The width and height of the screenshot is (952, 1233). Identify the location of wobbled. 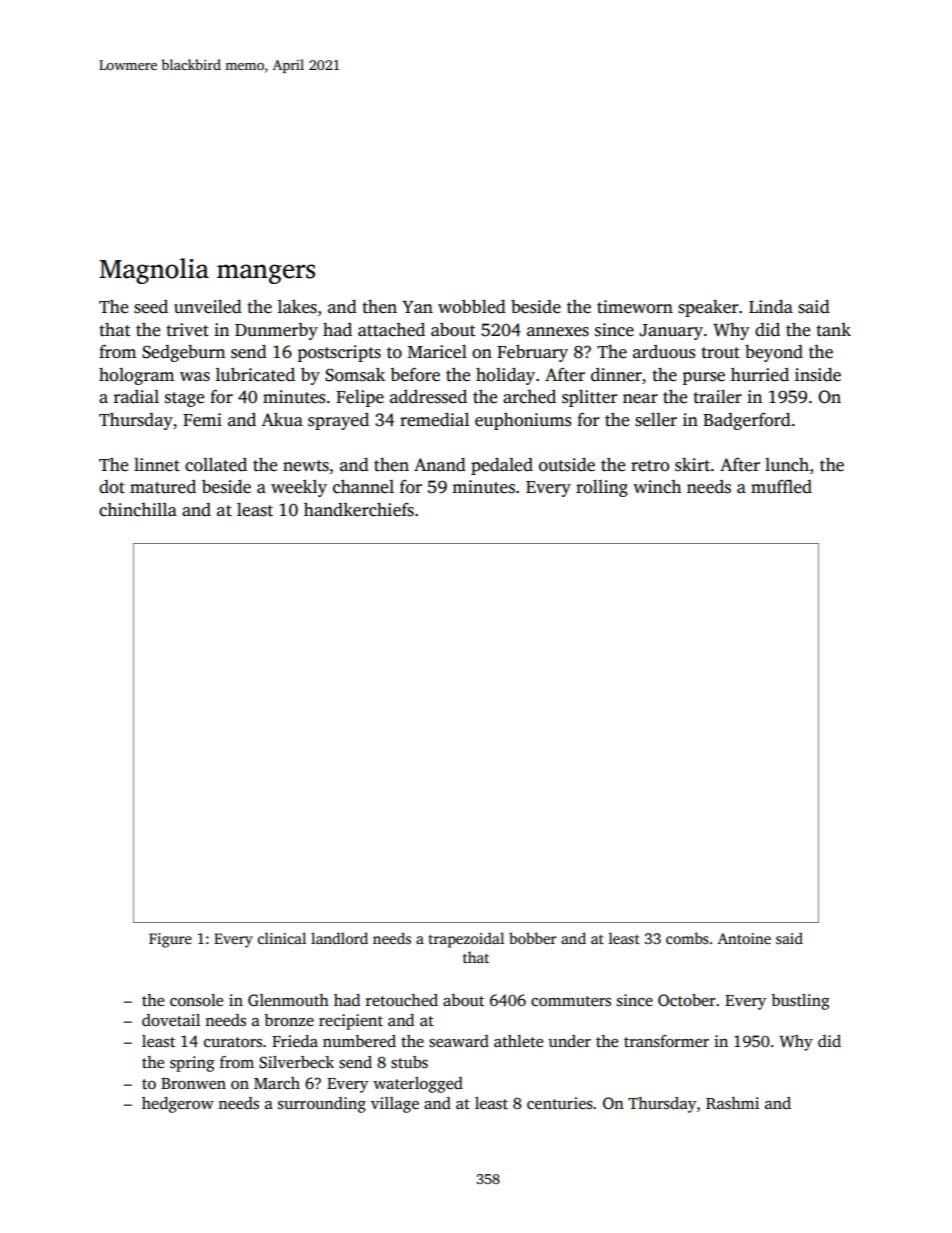
(472, 306).
